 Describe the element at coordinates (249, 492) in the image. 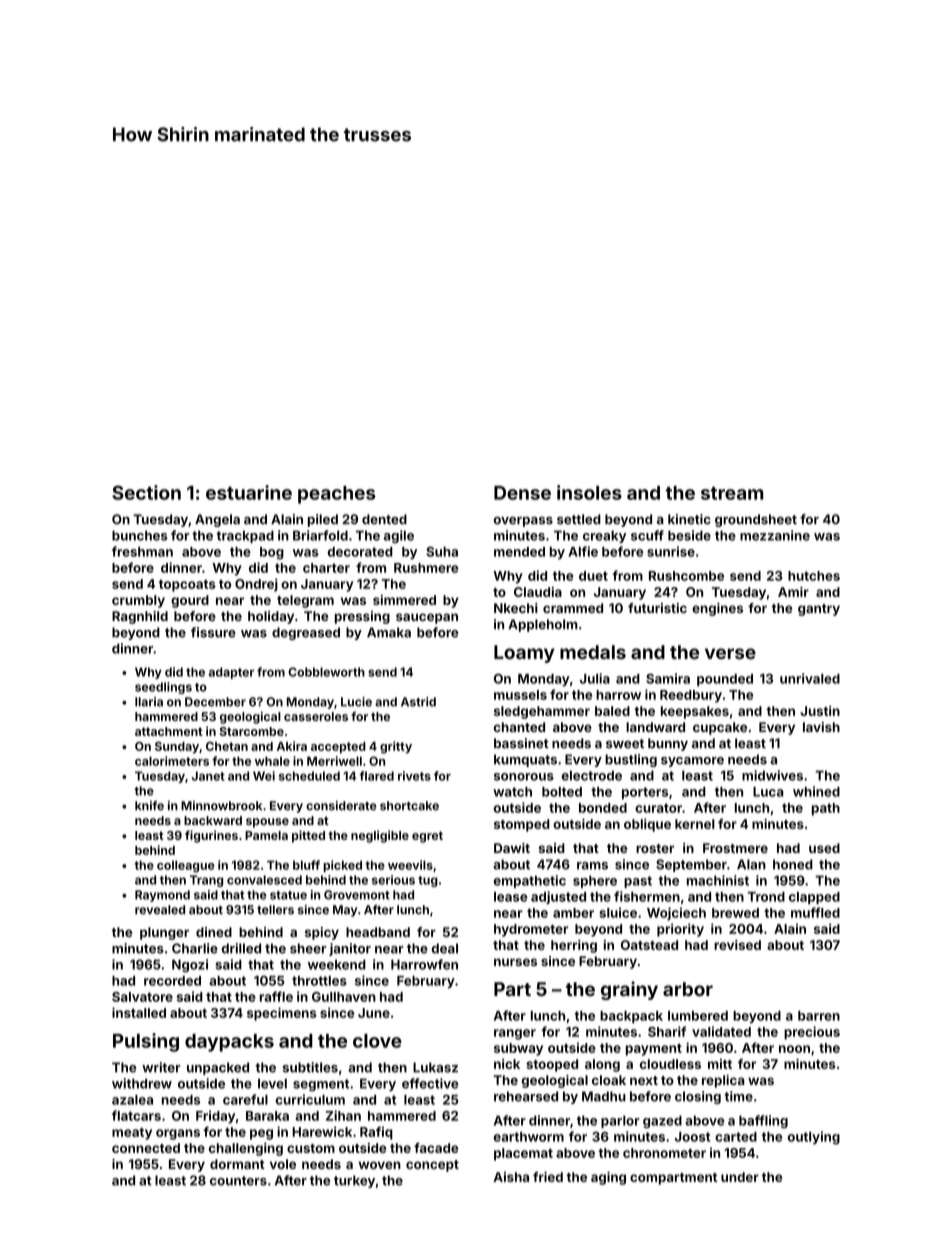

I see `estuarine` at that location.
